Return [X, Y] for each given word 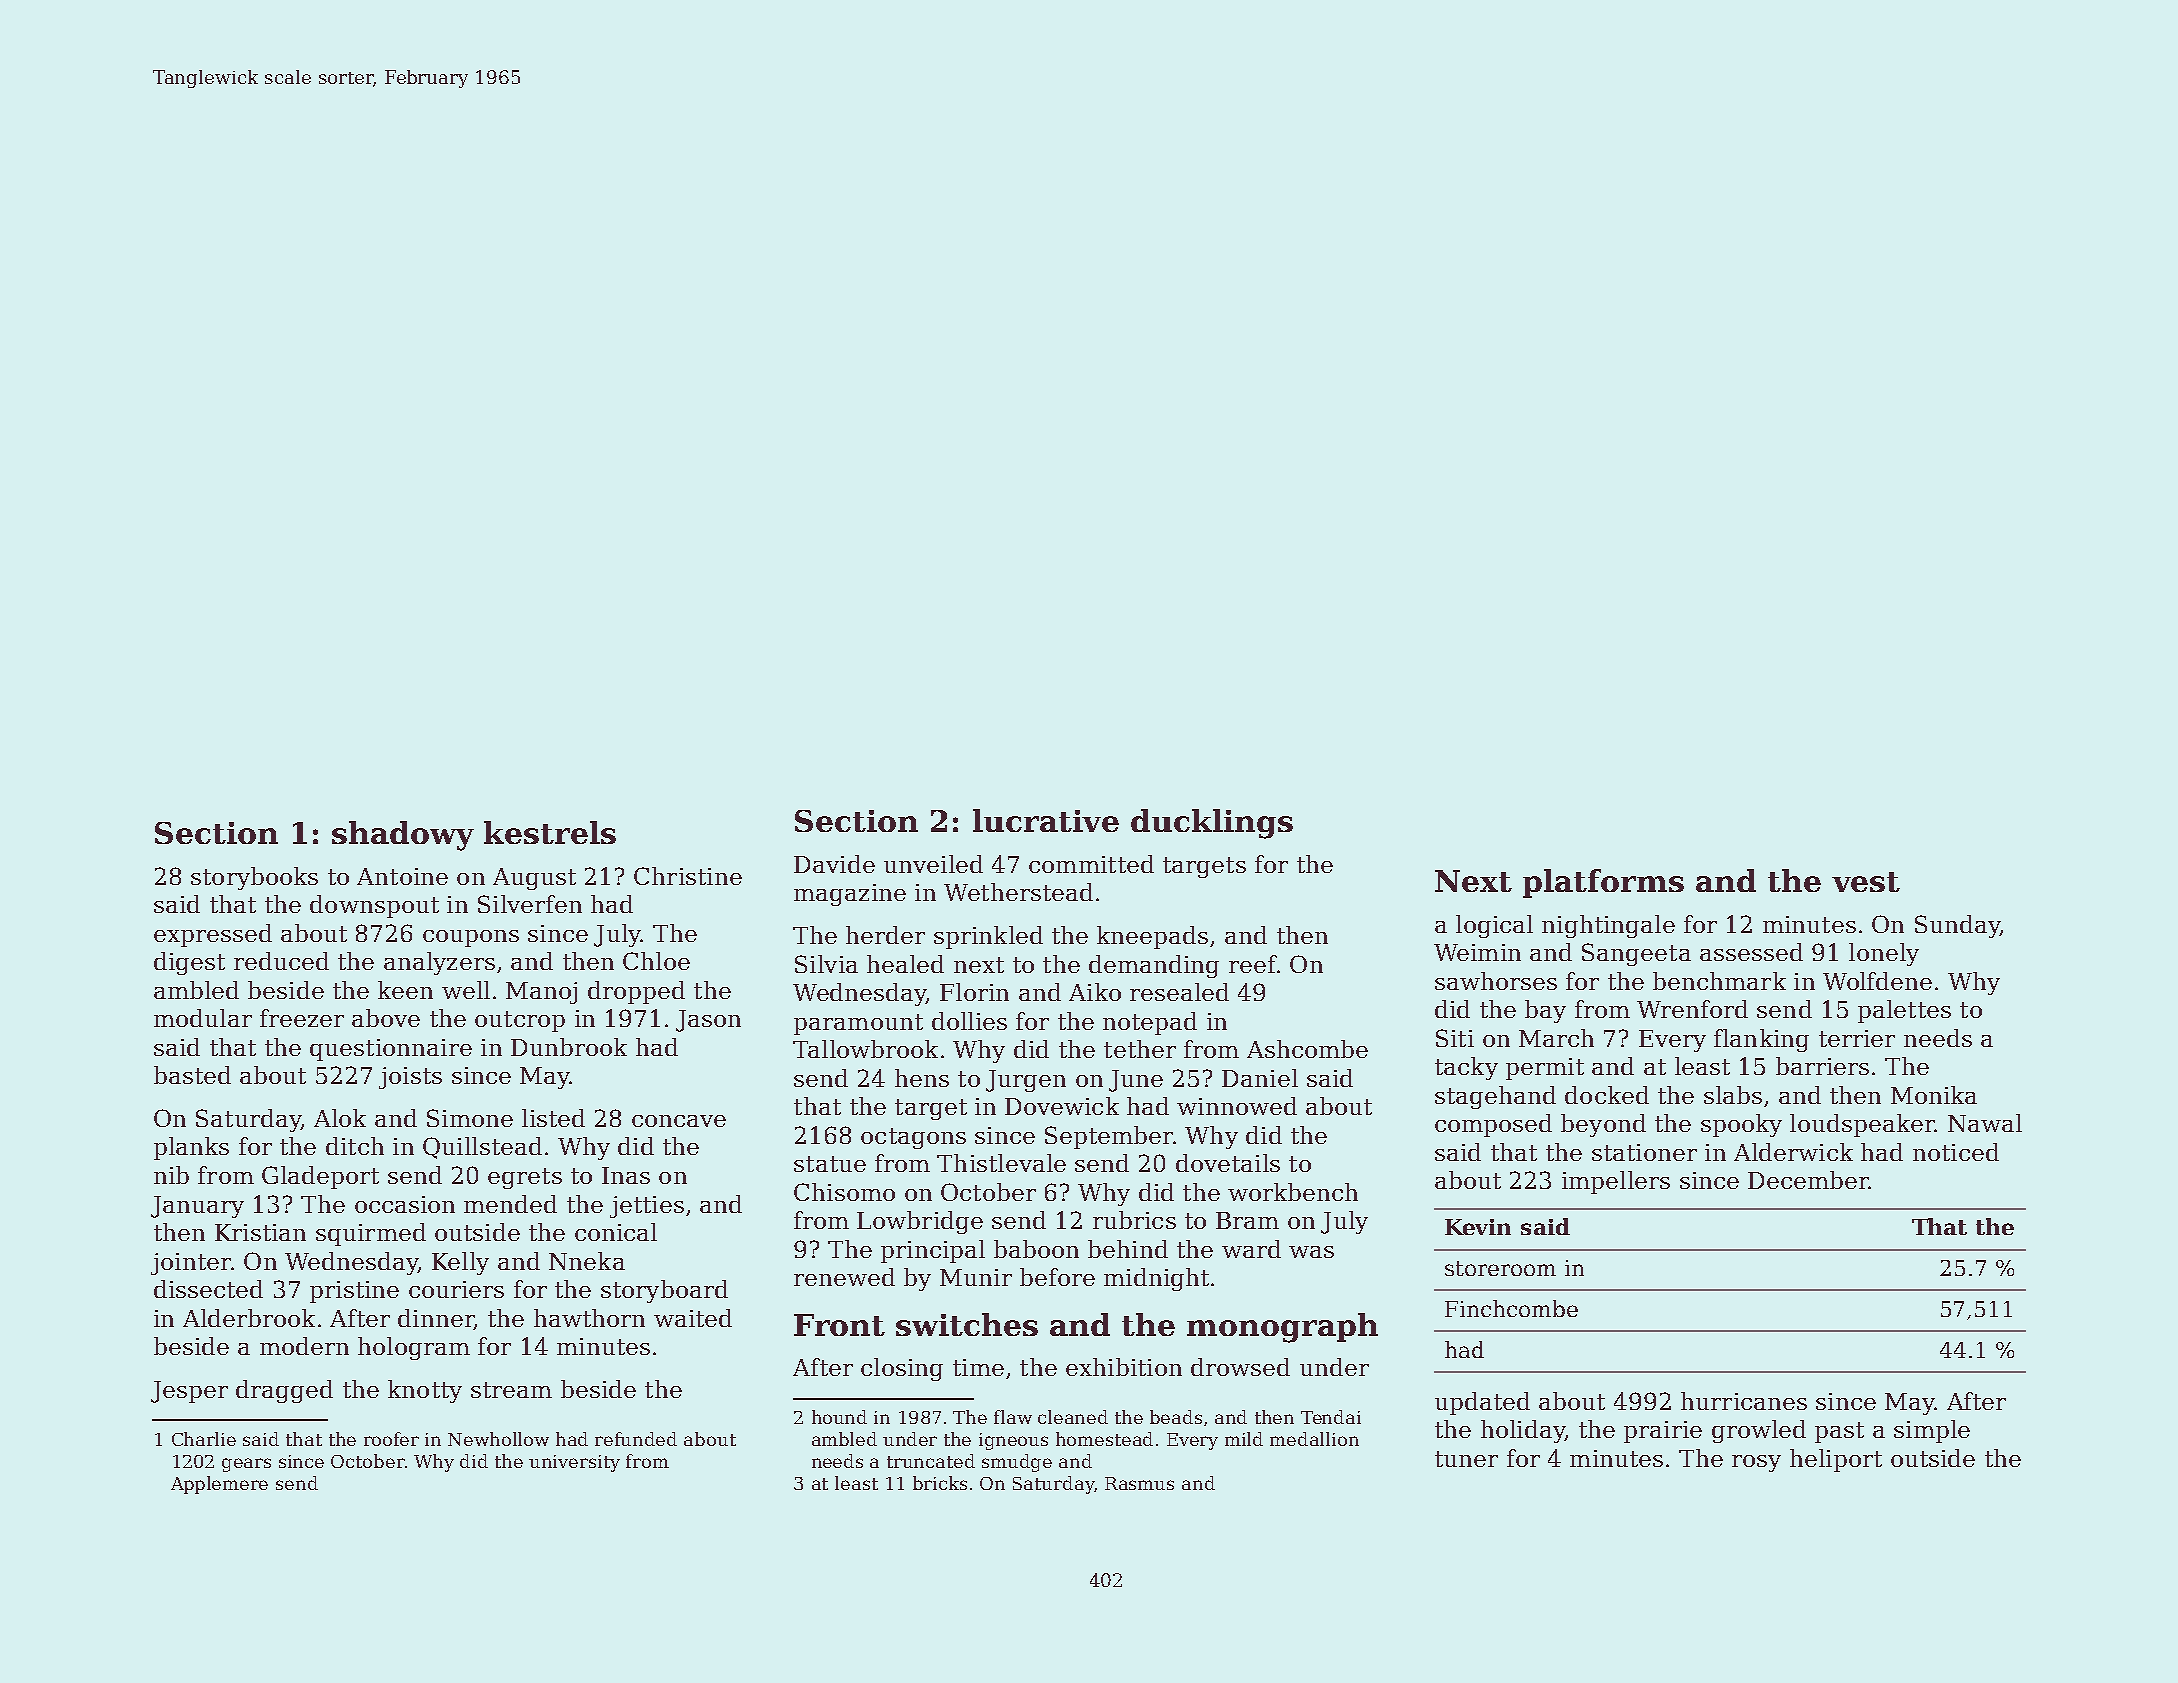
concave [679, 1121]
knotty [425, 1391]
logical [1494, 926]
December [1808, 1180]
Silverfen [530, 904]
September [1109, 1137]
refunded [636, 1439]
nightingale [1608, 926]
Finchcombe [1511, 1308]
